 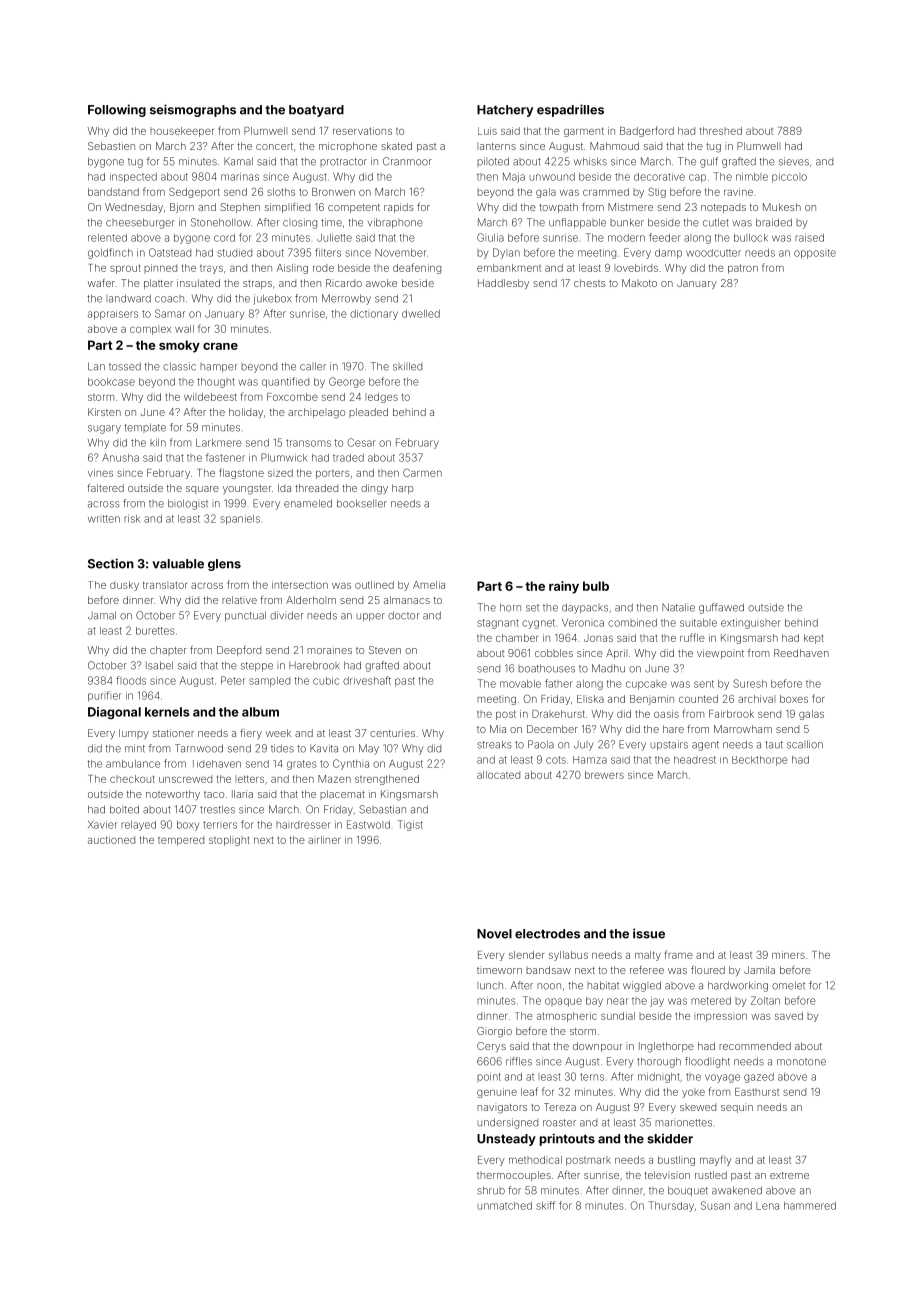 What do you see at coordinates (491, 1190) in the screenshot?
I see `shrub` at bounding box center [491, 1190].
